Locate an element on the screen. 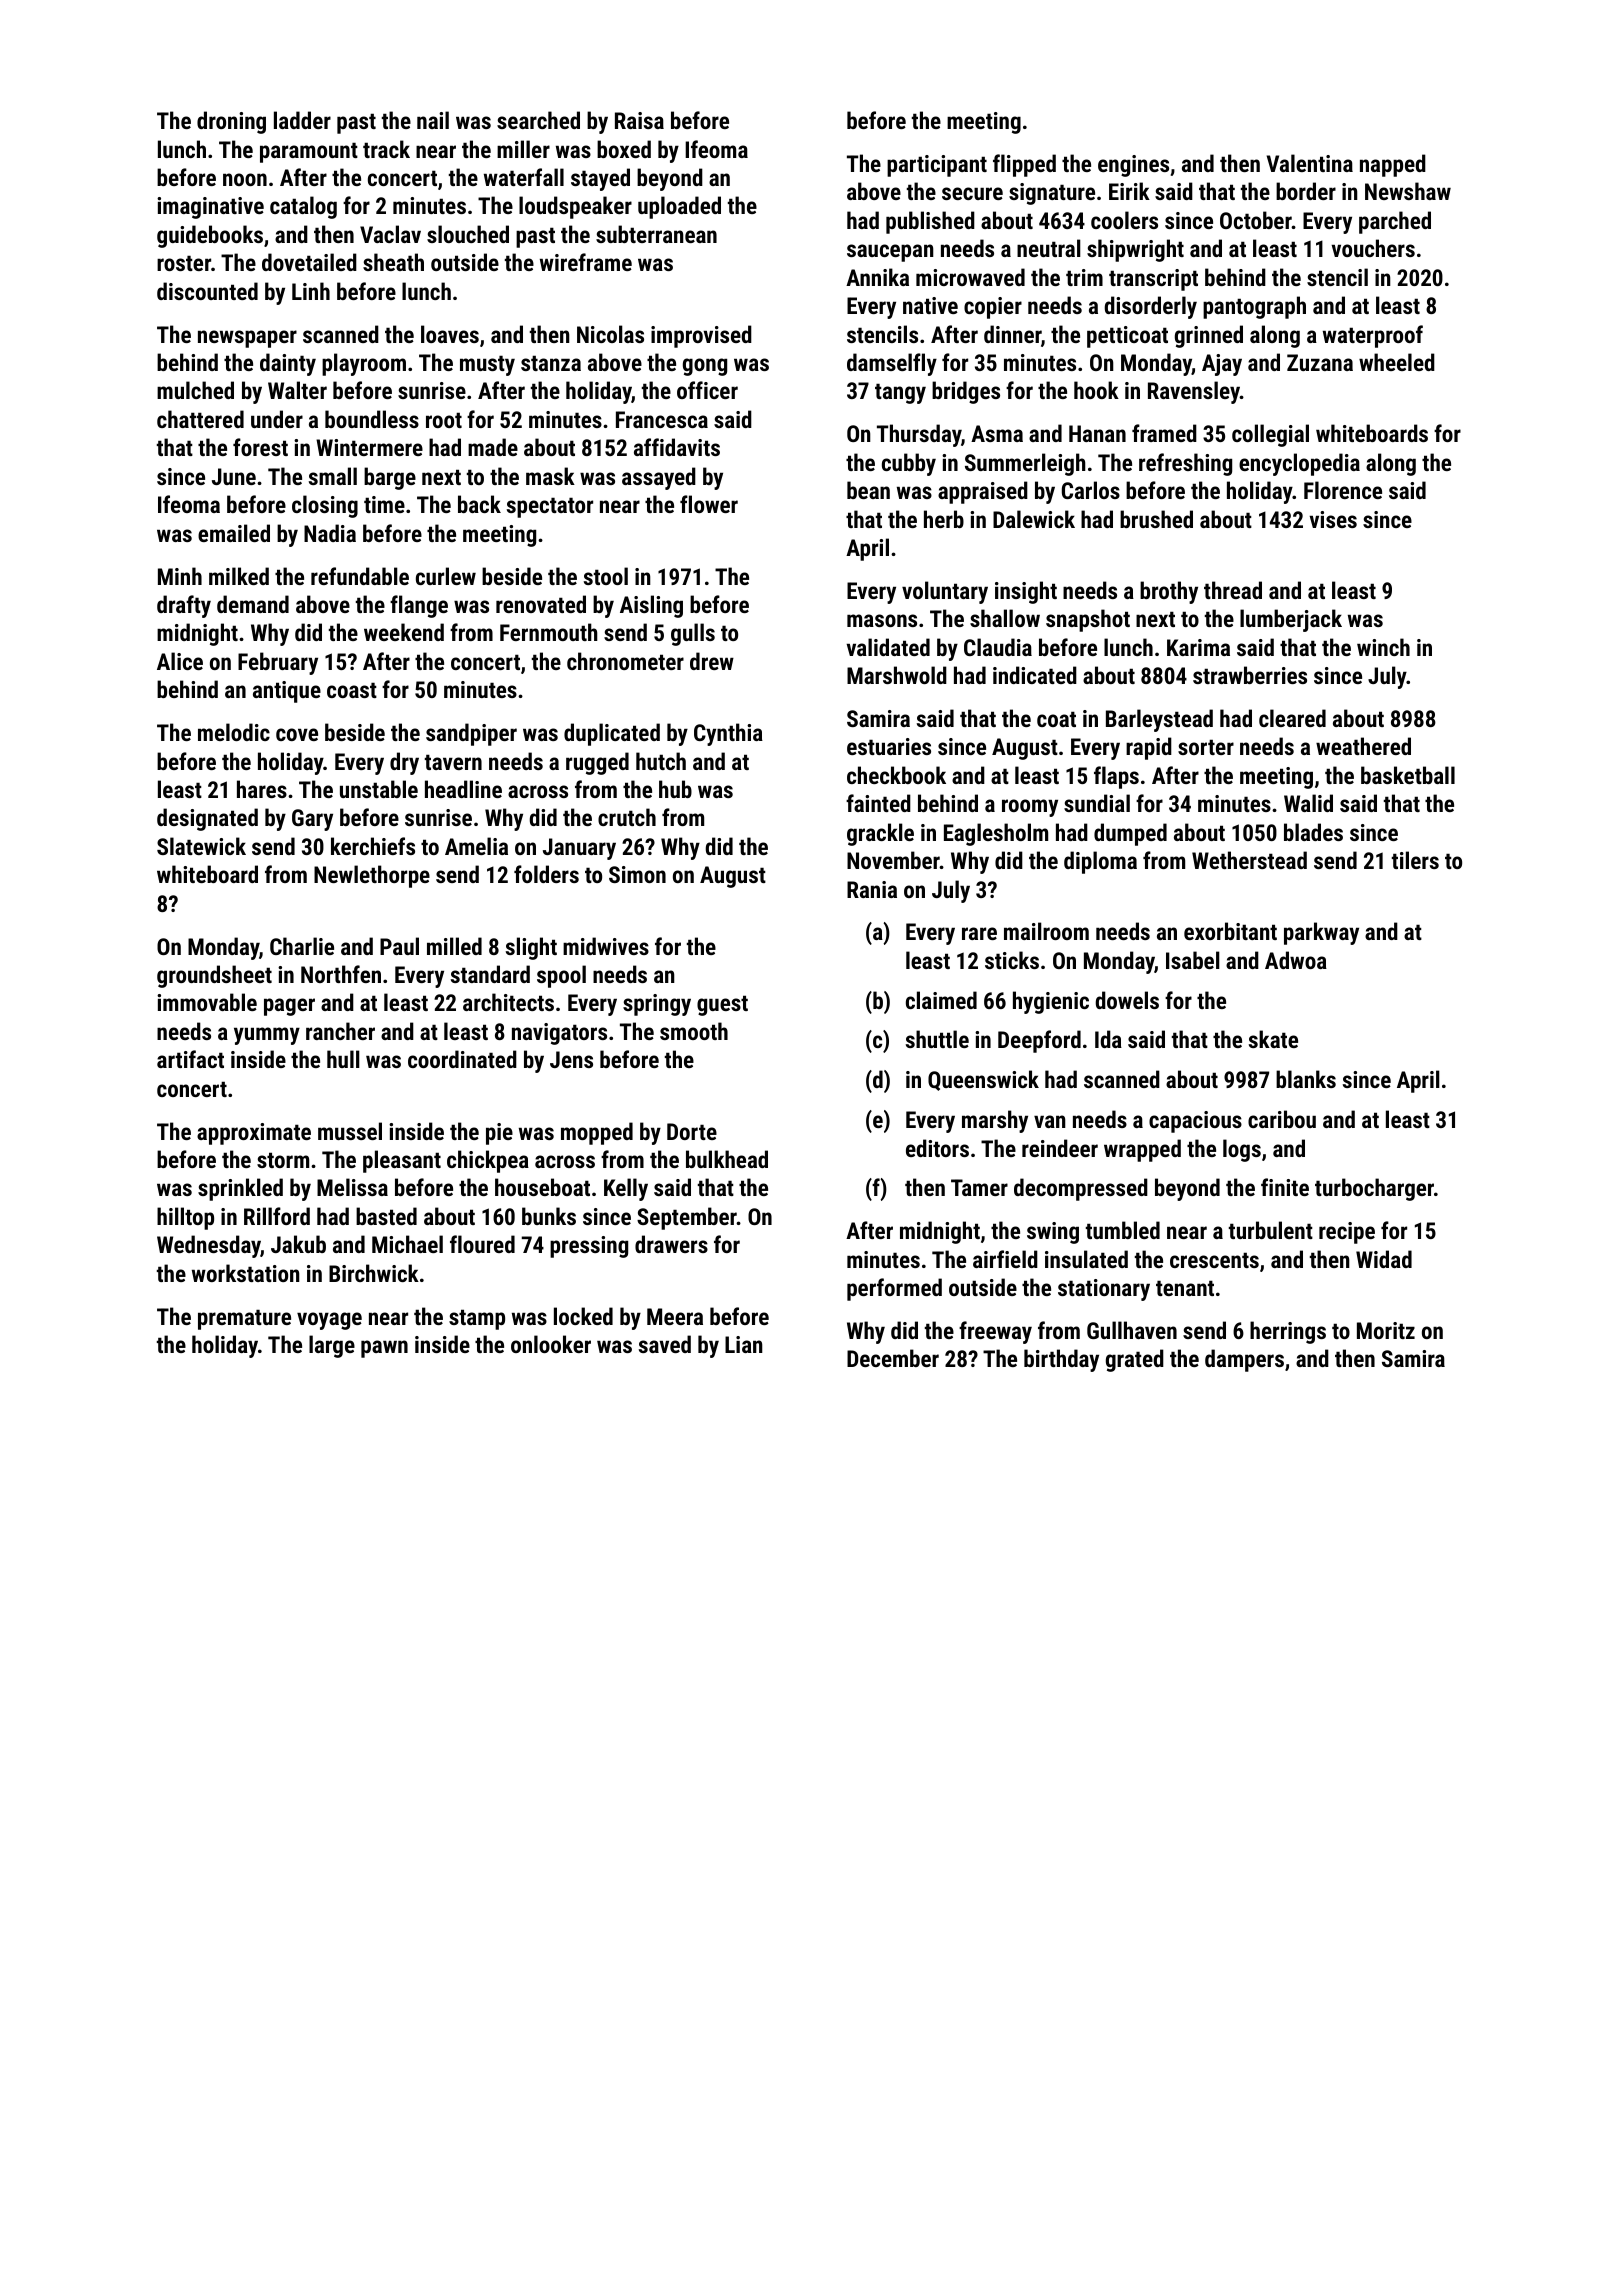  Charlie is located at coordinates (302, 946).
